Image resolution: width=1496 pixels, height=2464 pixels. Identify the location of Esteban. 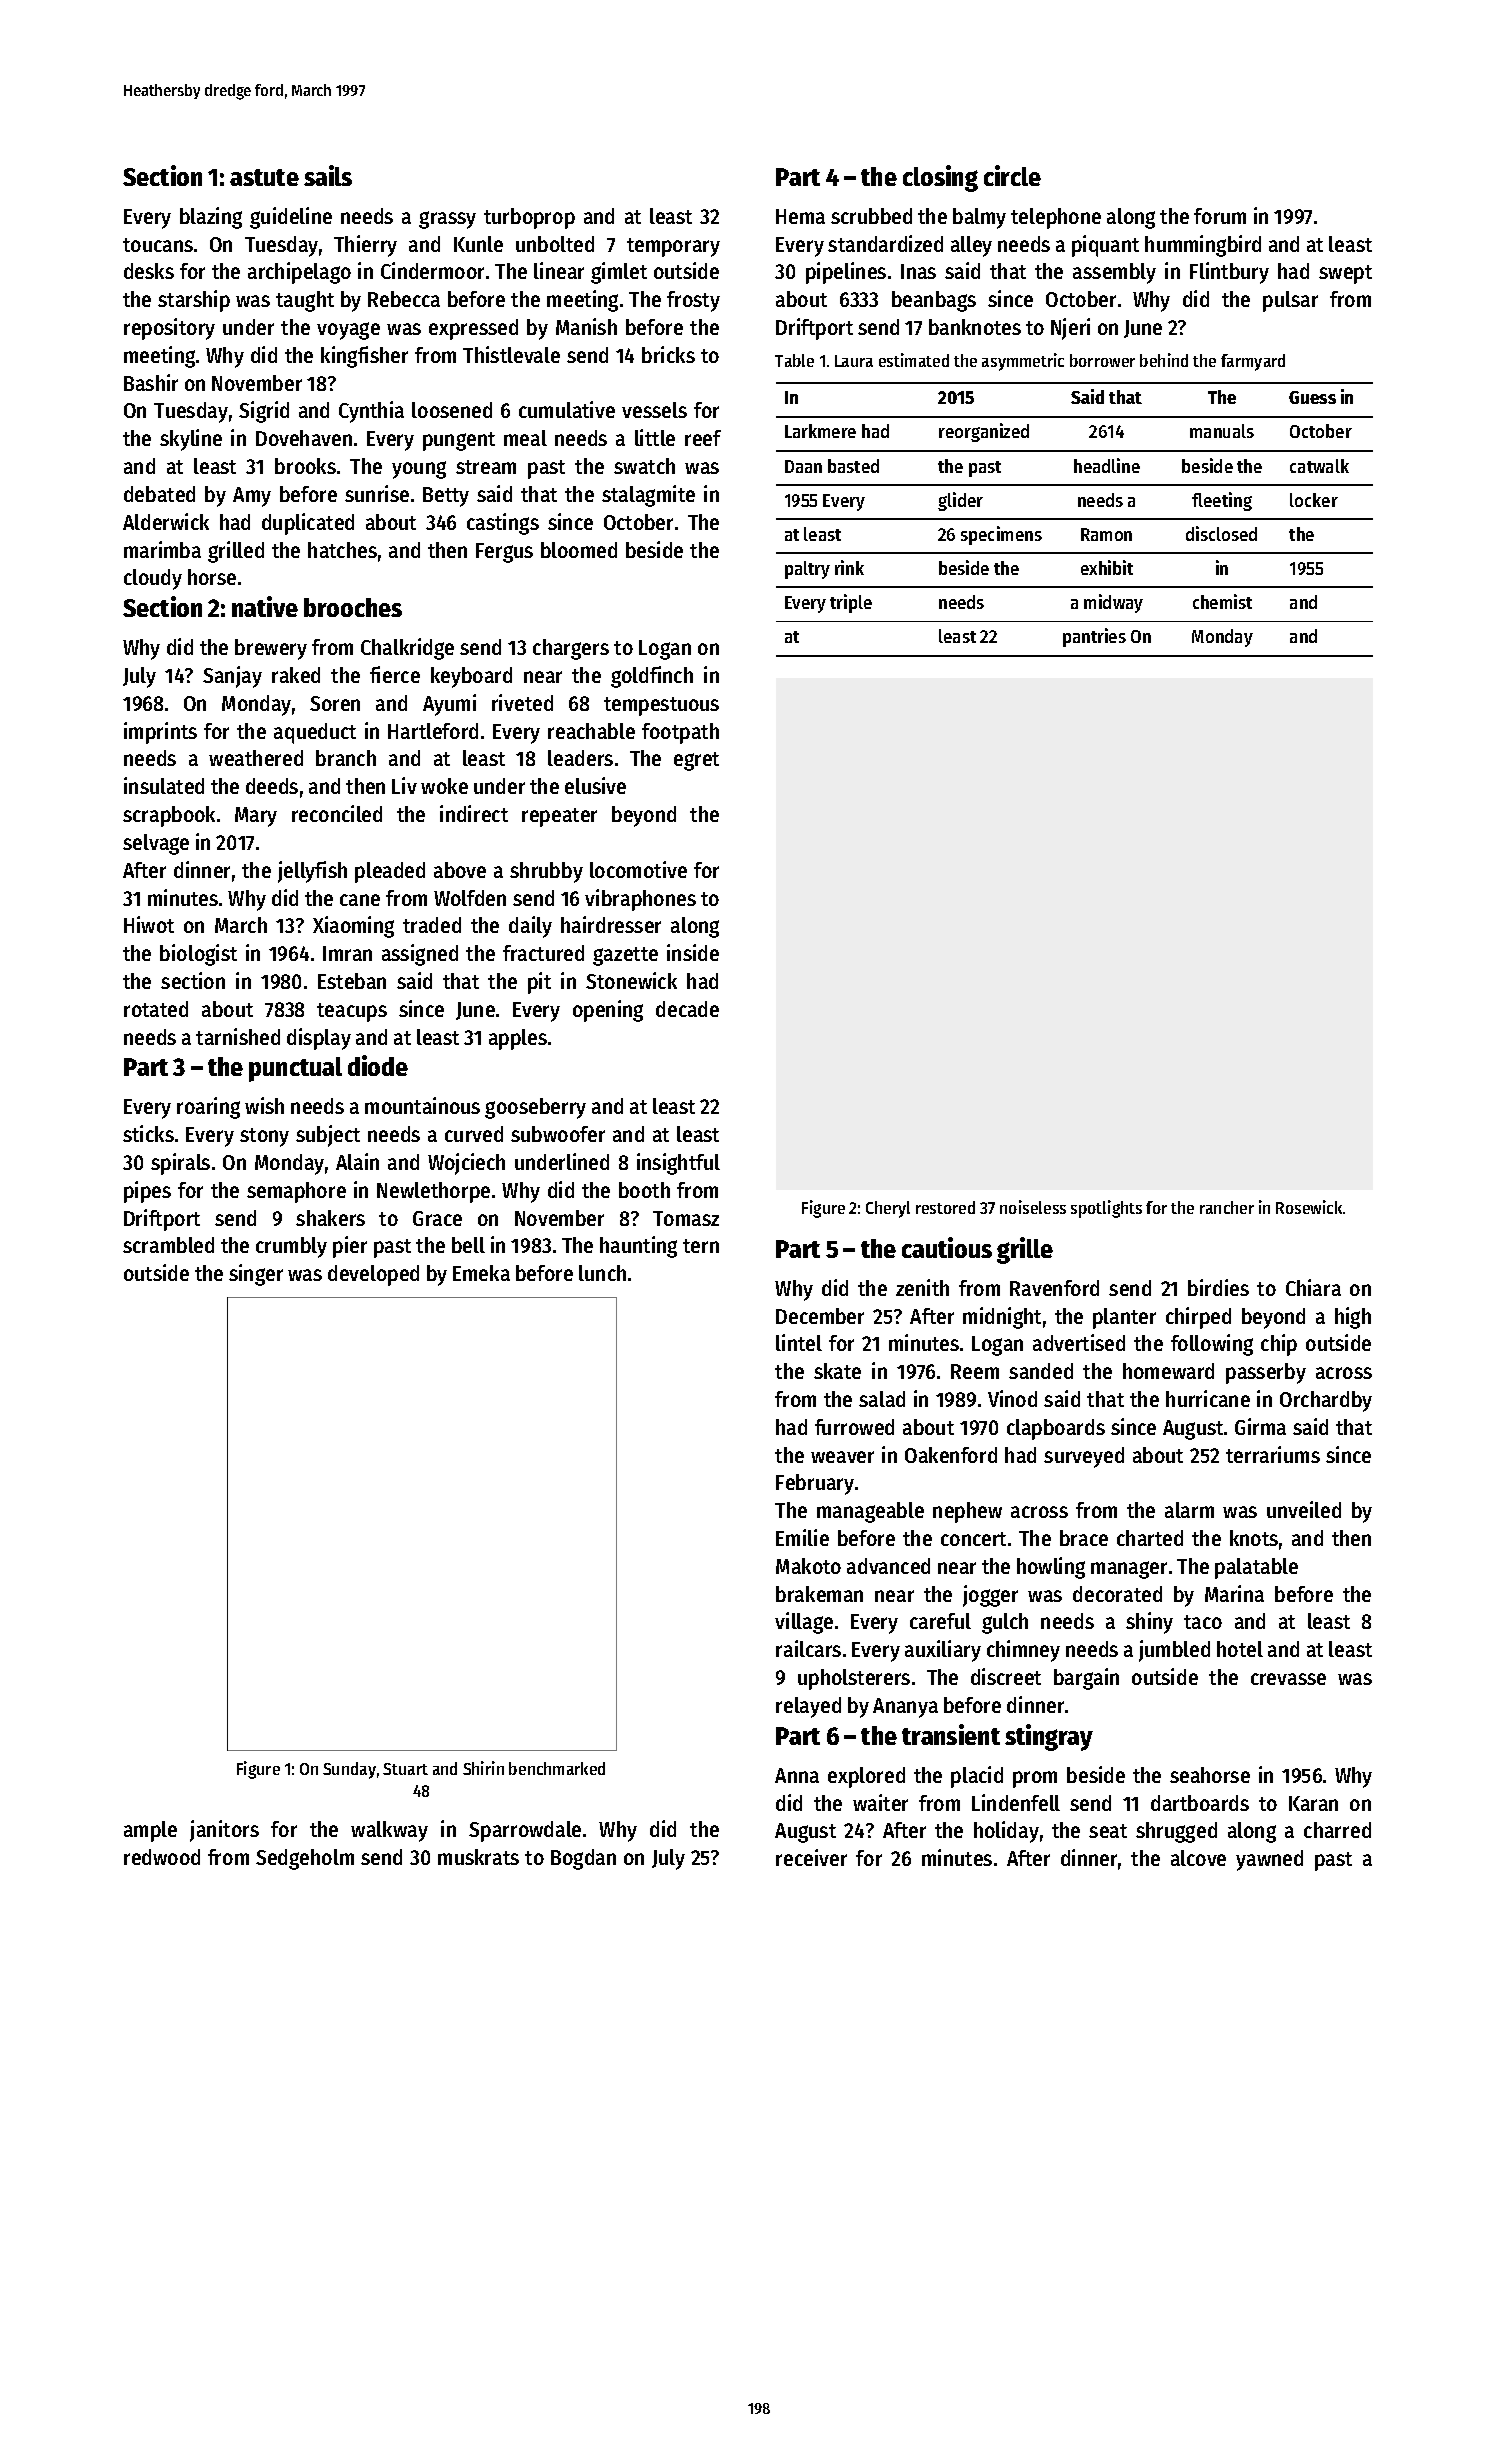
(352, 981).
